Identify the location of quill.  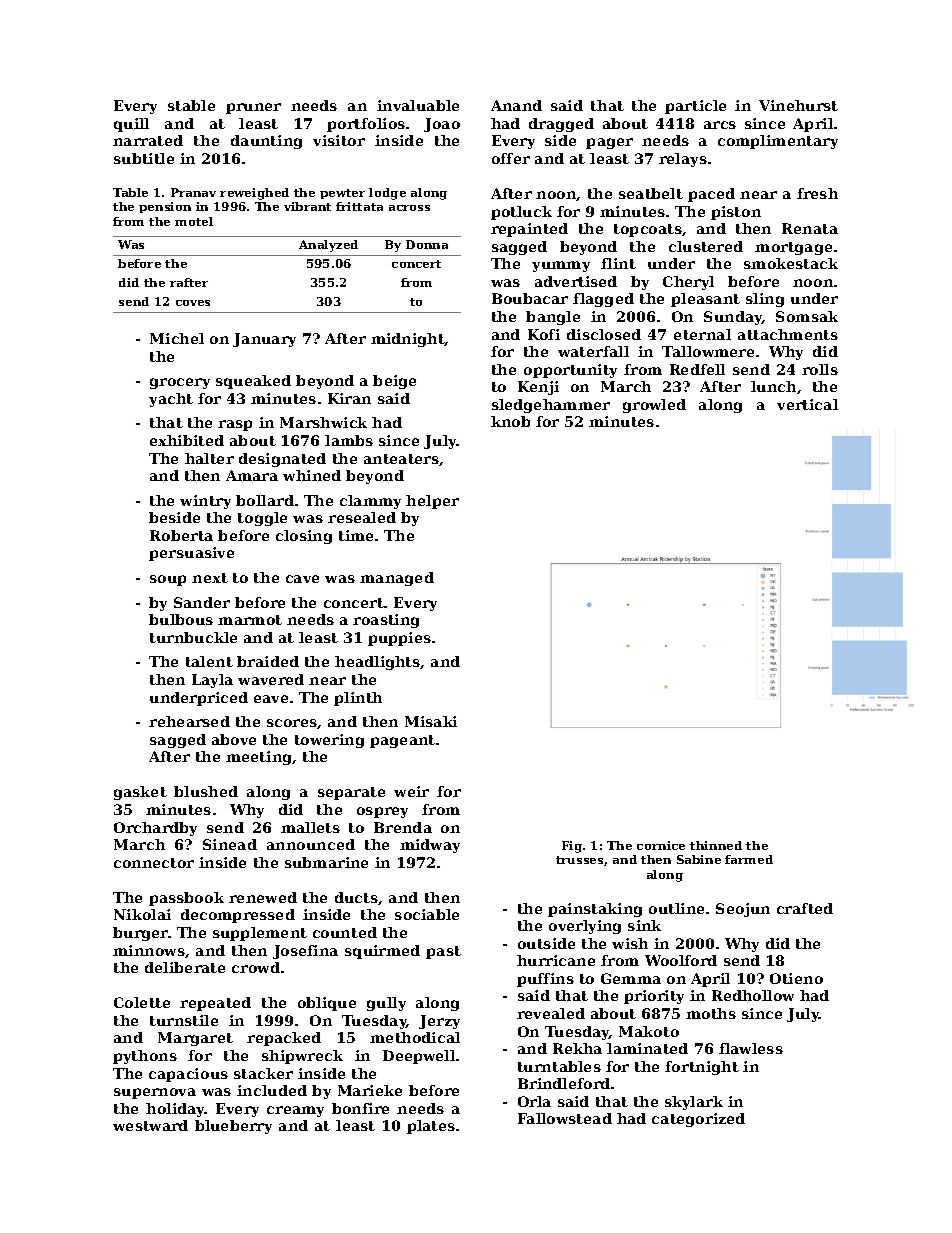
(131, 125).
